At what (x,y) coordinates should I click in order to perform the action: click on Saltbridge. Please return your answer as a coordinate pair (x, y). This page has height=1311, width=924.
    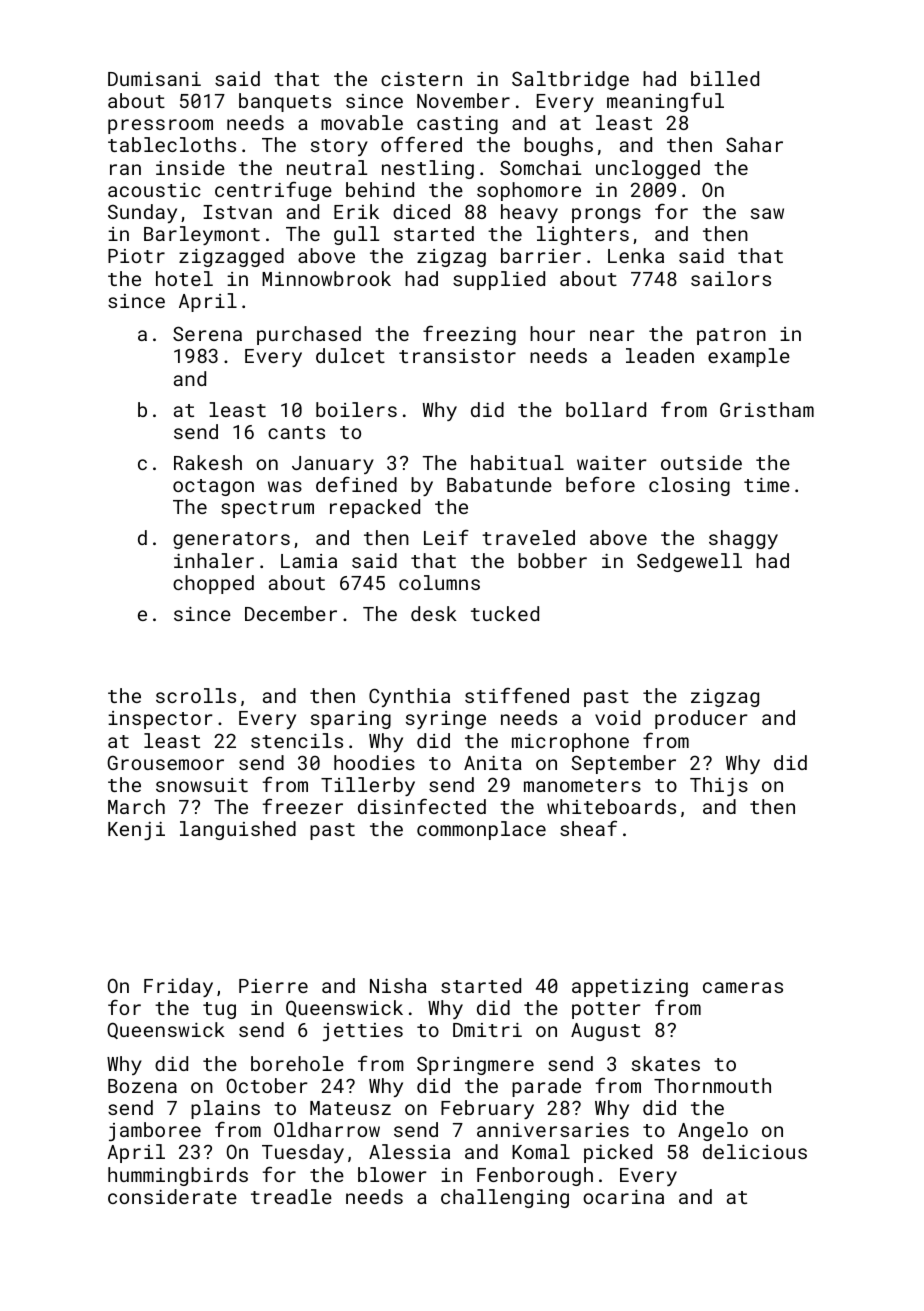
    Looking at the image, I should click on (570, 80).
